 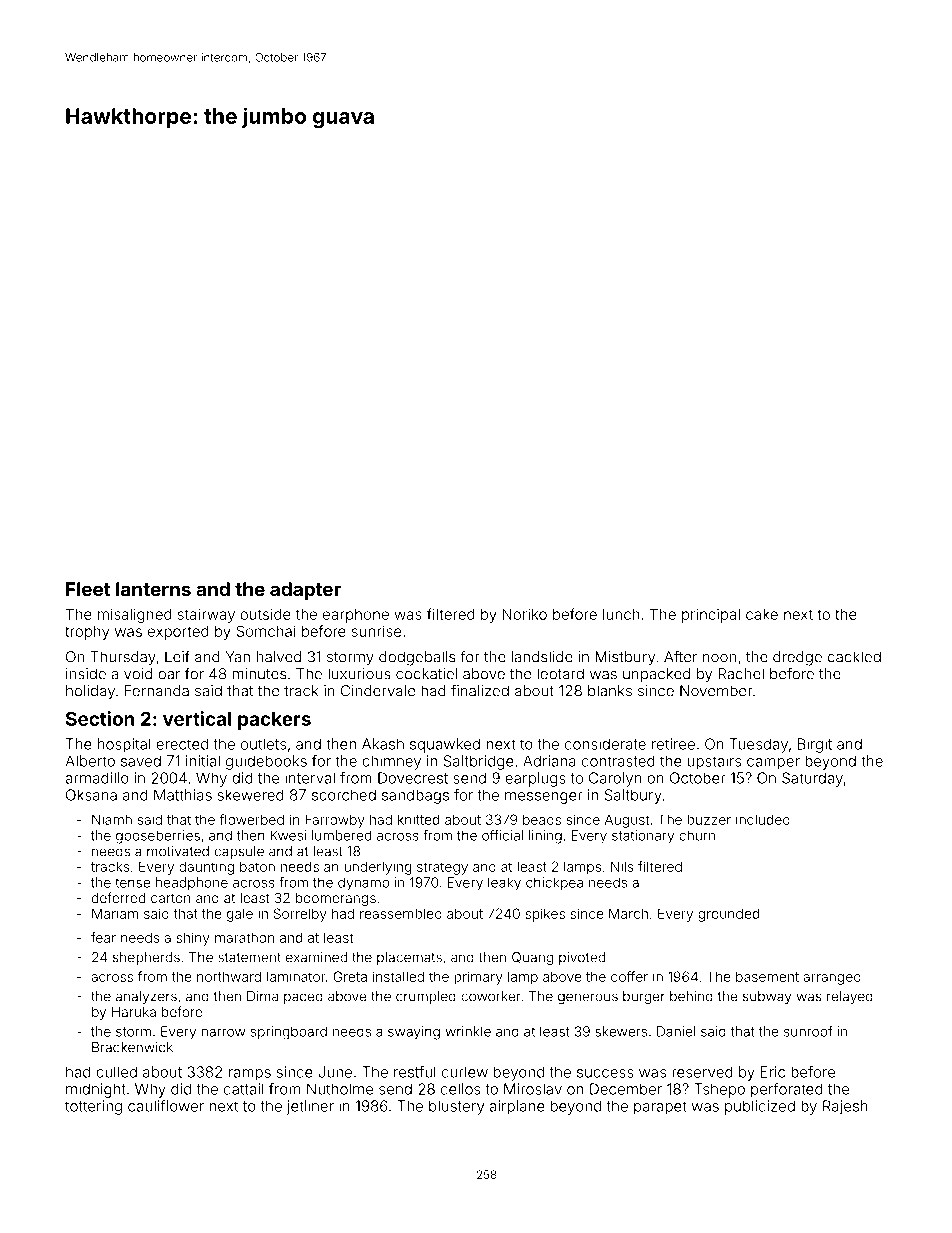 I want to click on squawked, so click(x=445, y=745).
